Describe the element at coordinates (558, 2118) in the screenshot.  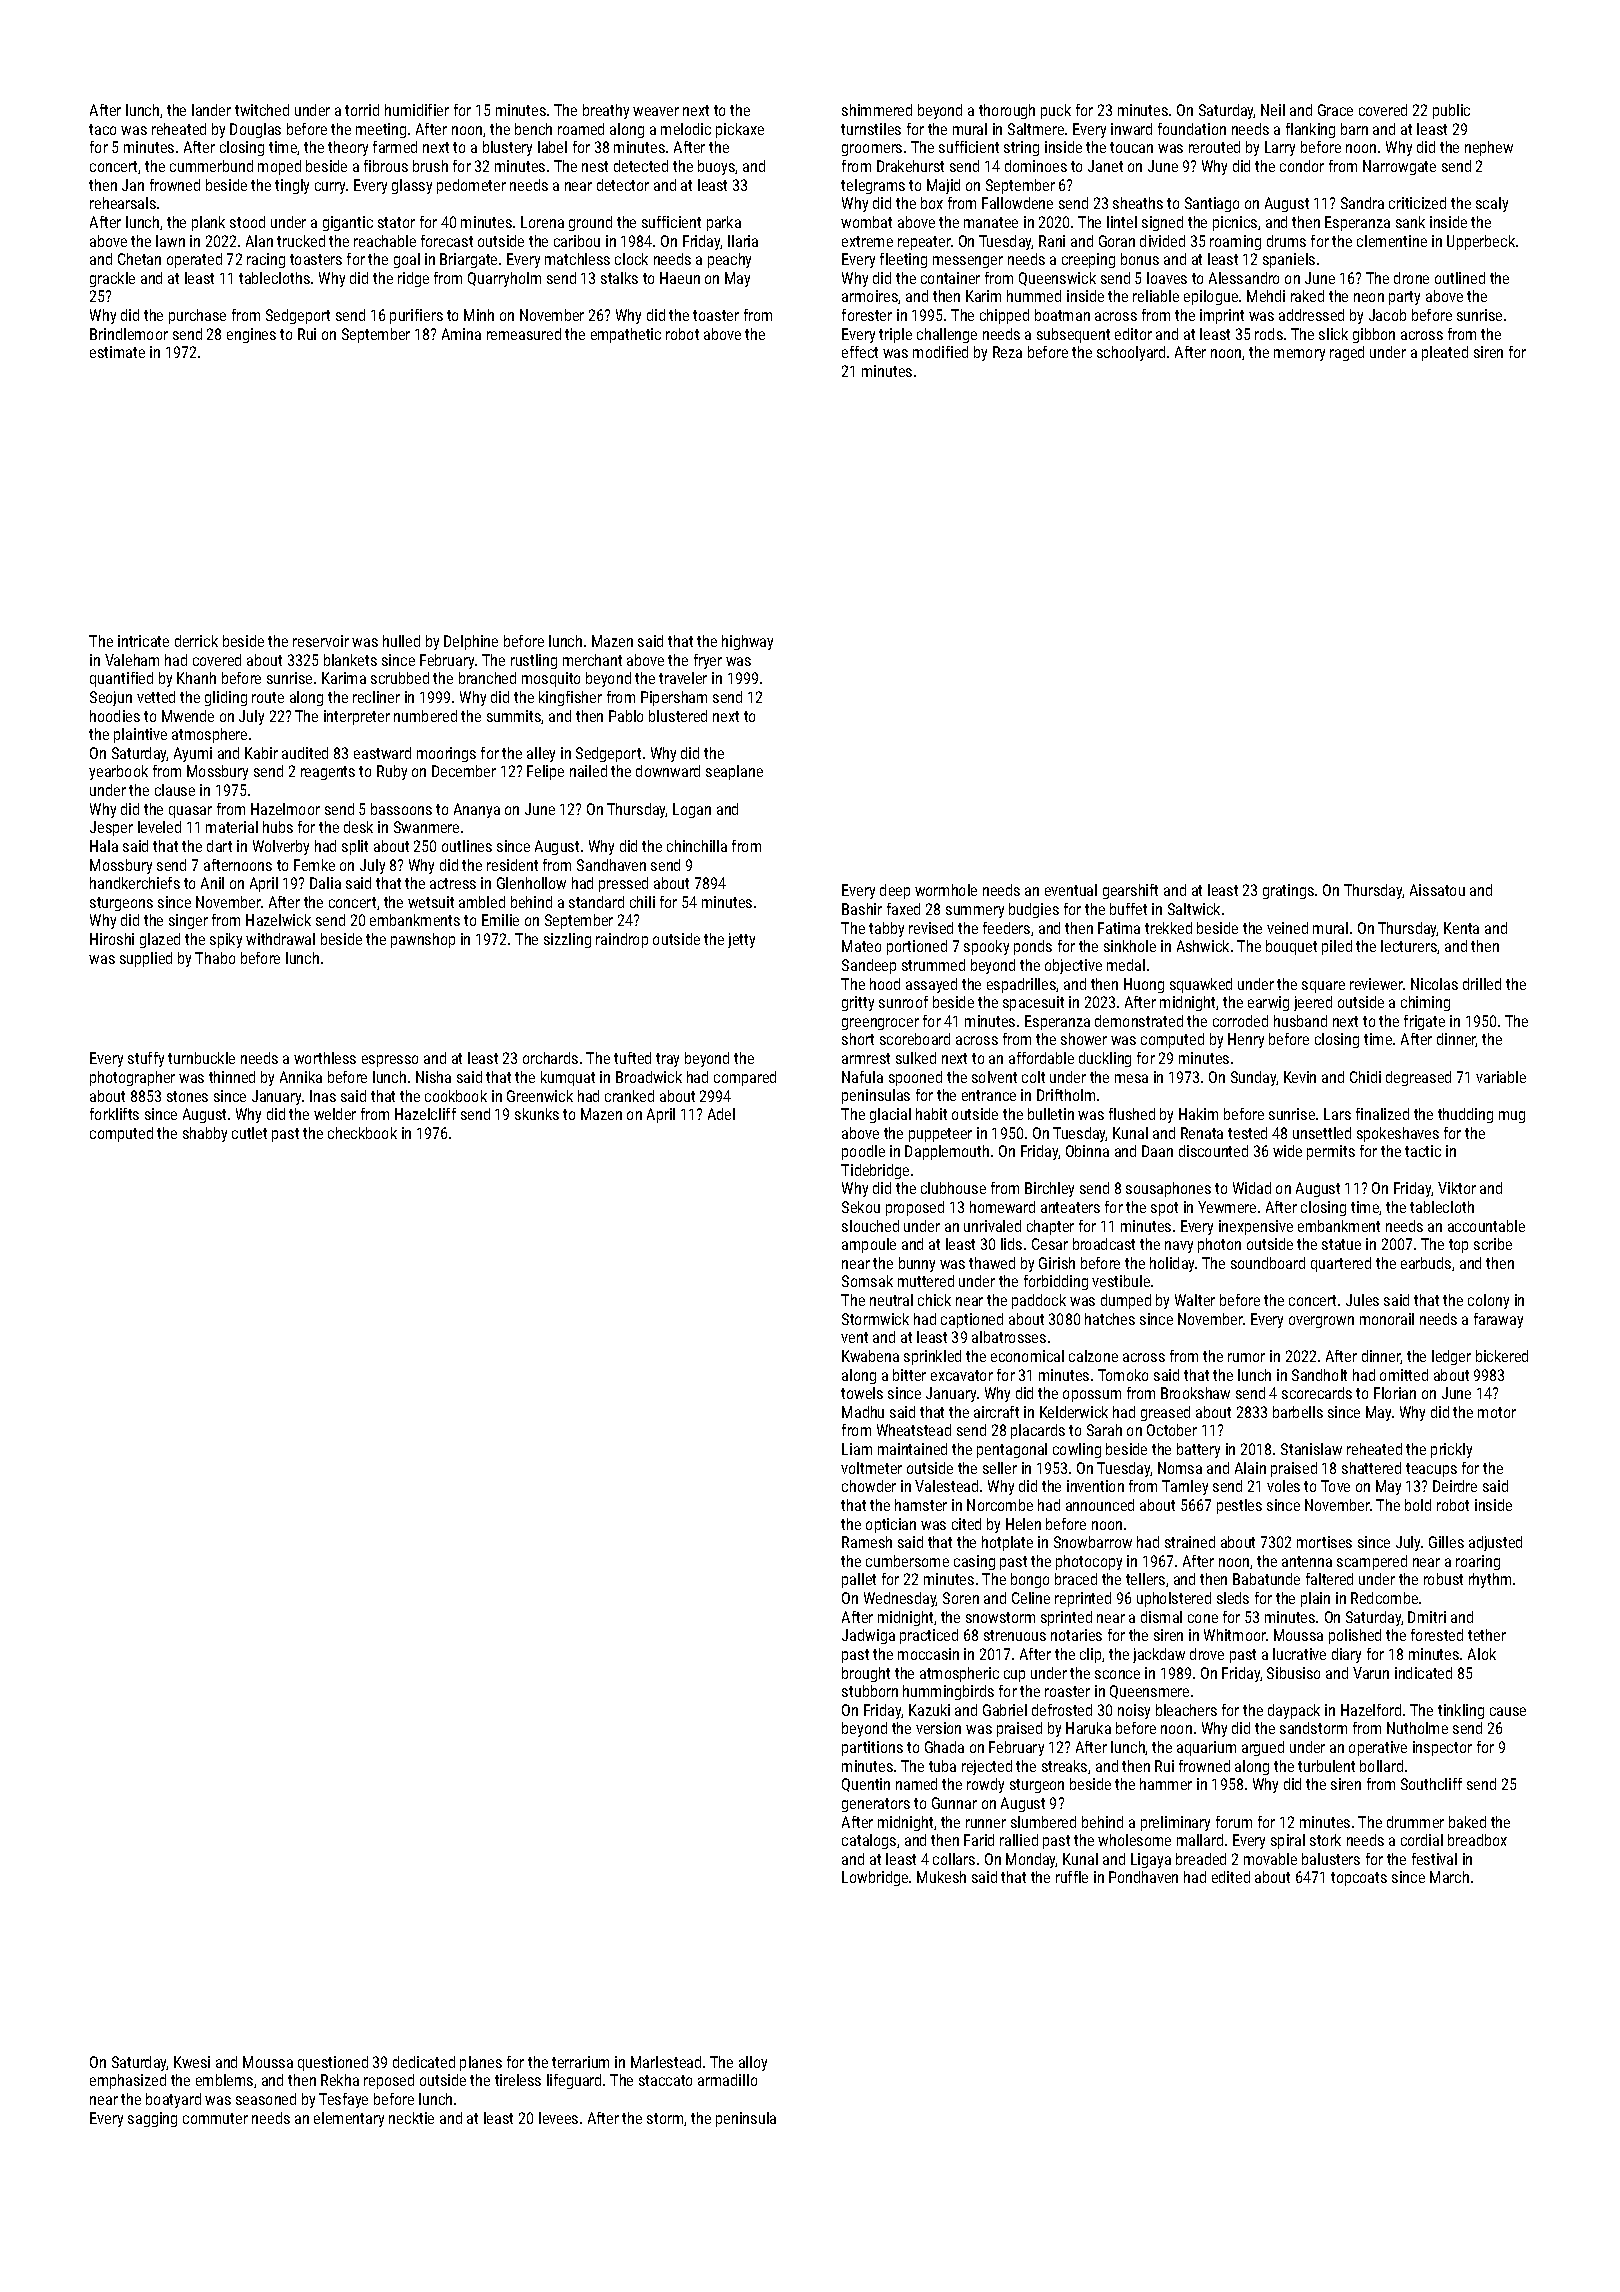
I see `levees` at that location.
